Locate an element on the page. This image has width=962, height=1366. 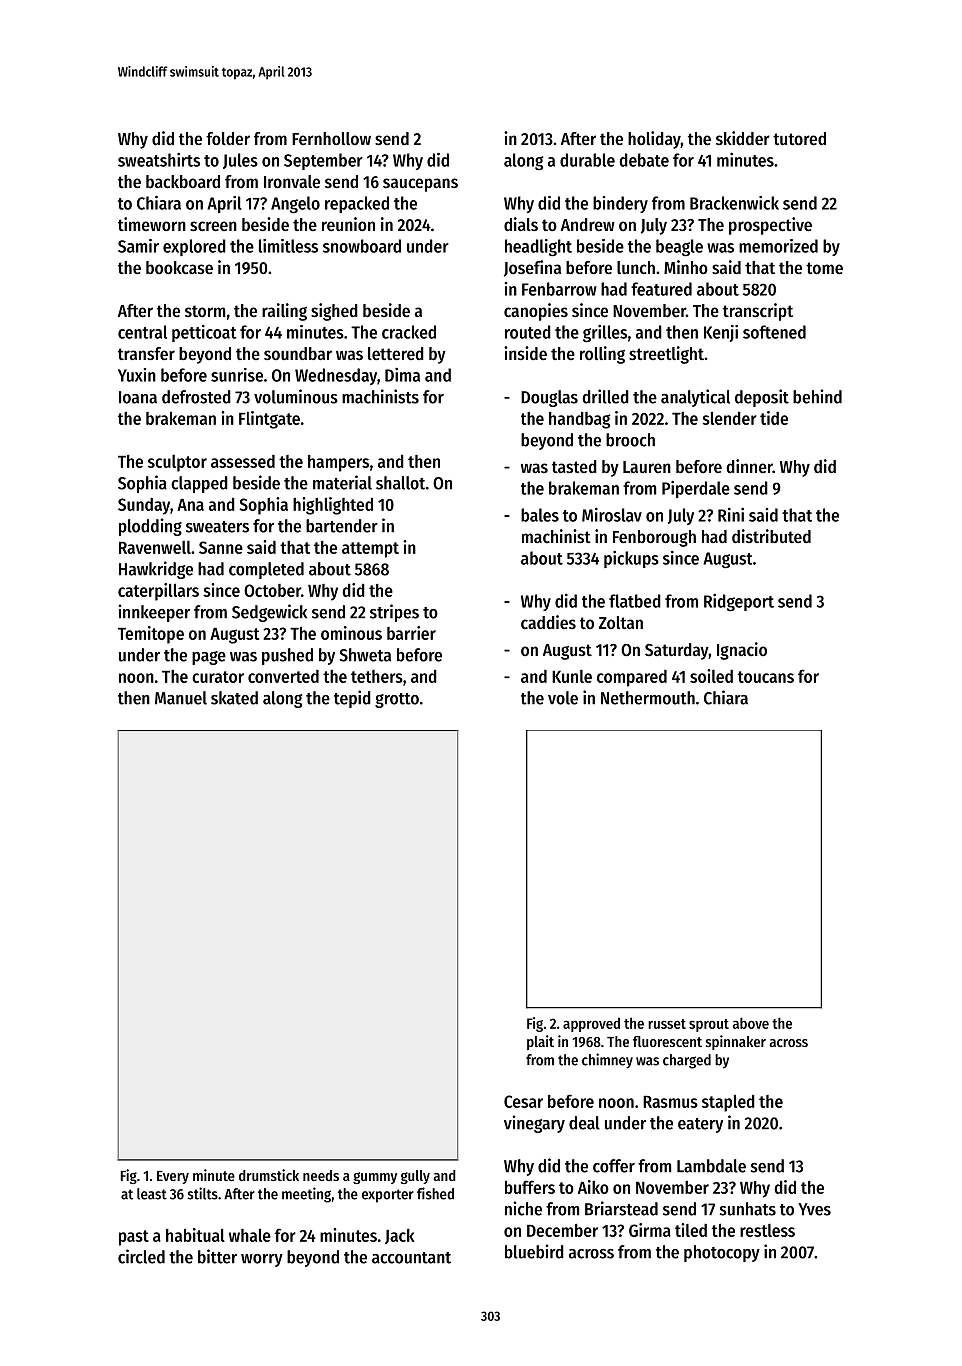
Fernhollow is located at coordinates (331, 138).
